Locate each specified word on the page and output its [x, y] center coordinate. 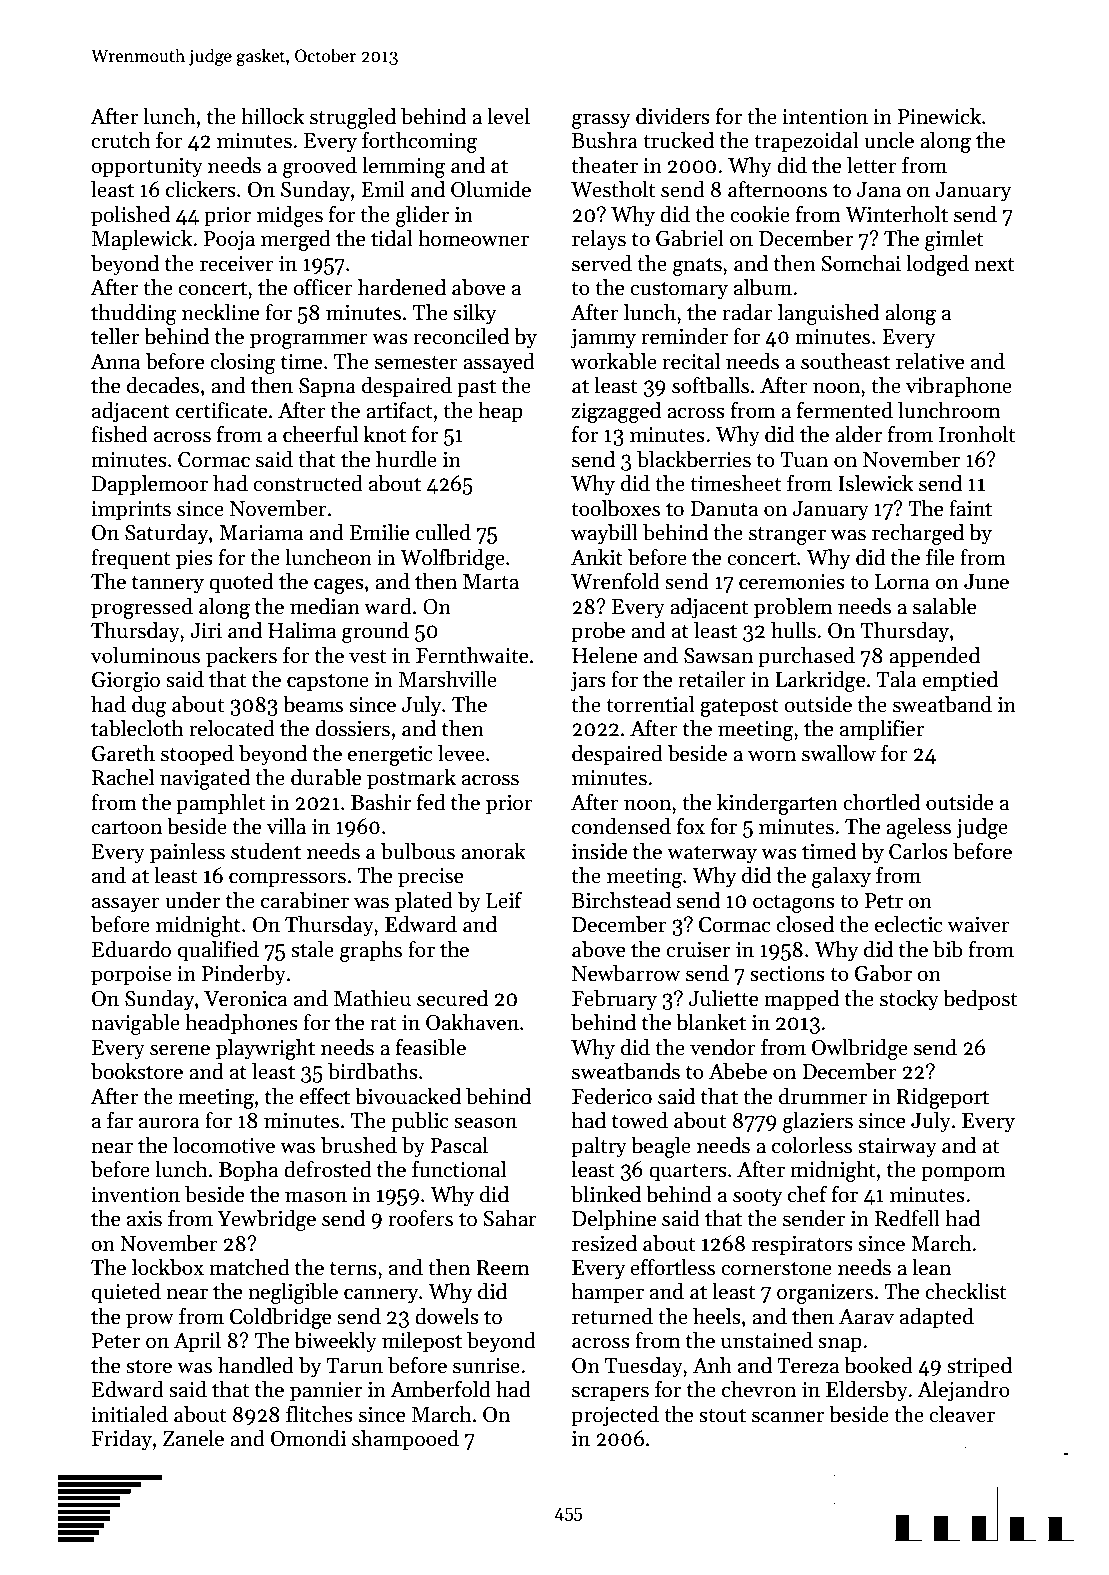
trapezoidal [806, 142]
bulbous [418, 851]
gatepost [739, 708]
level [508, 116]
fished [119, 434]
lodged [937, 265]
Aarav [866, 1317]
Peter [116, 1341]
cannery [381, 1296]
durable [326, 777]
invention [135, 1195]
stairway [897, 1148]
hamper [607, 1293]
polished [130, 216]
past [476, 389]
